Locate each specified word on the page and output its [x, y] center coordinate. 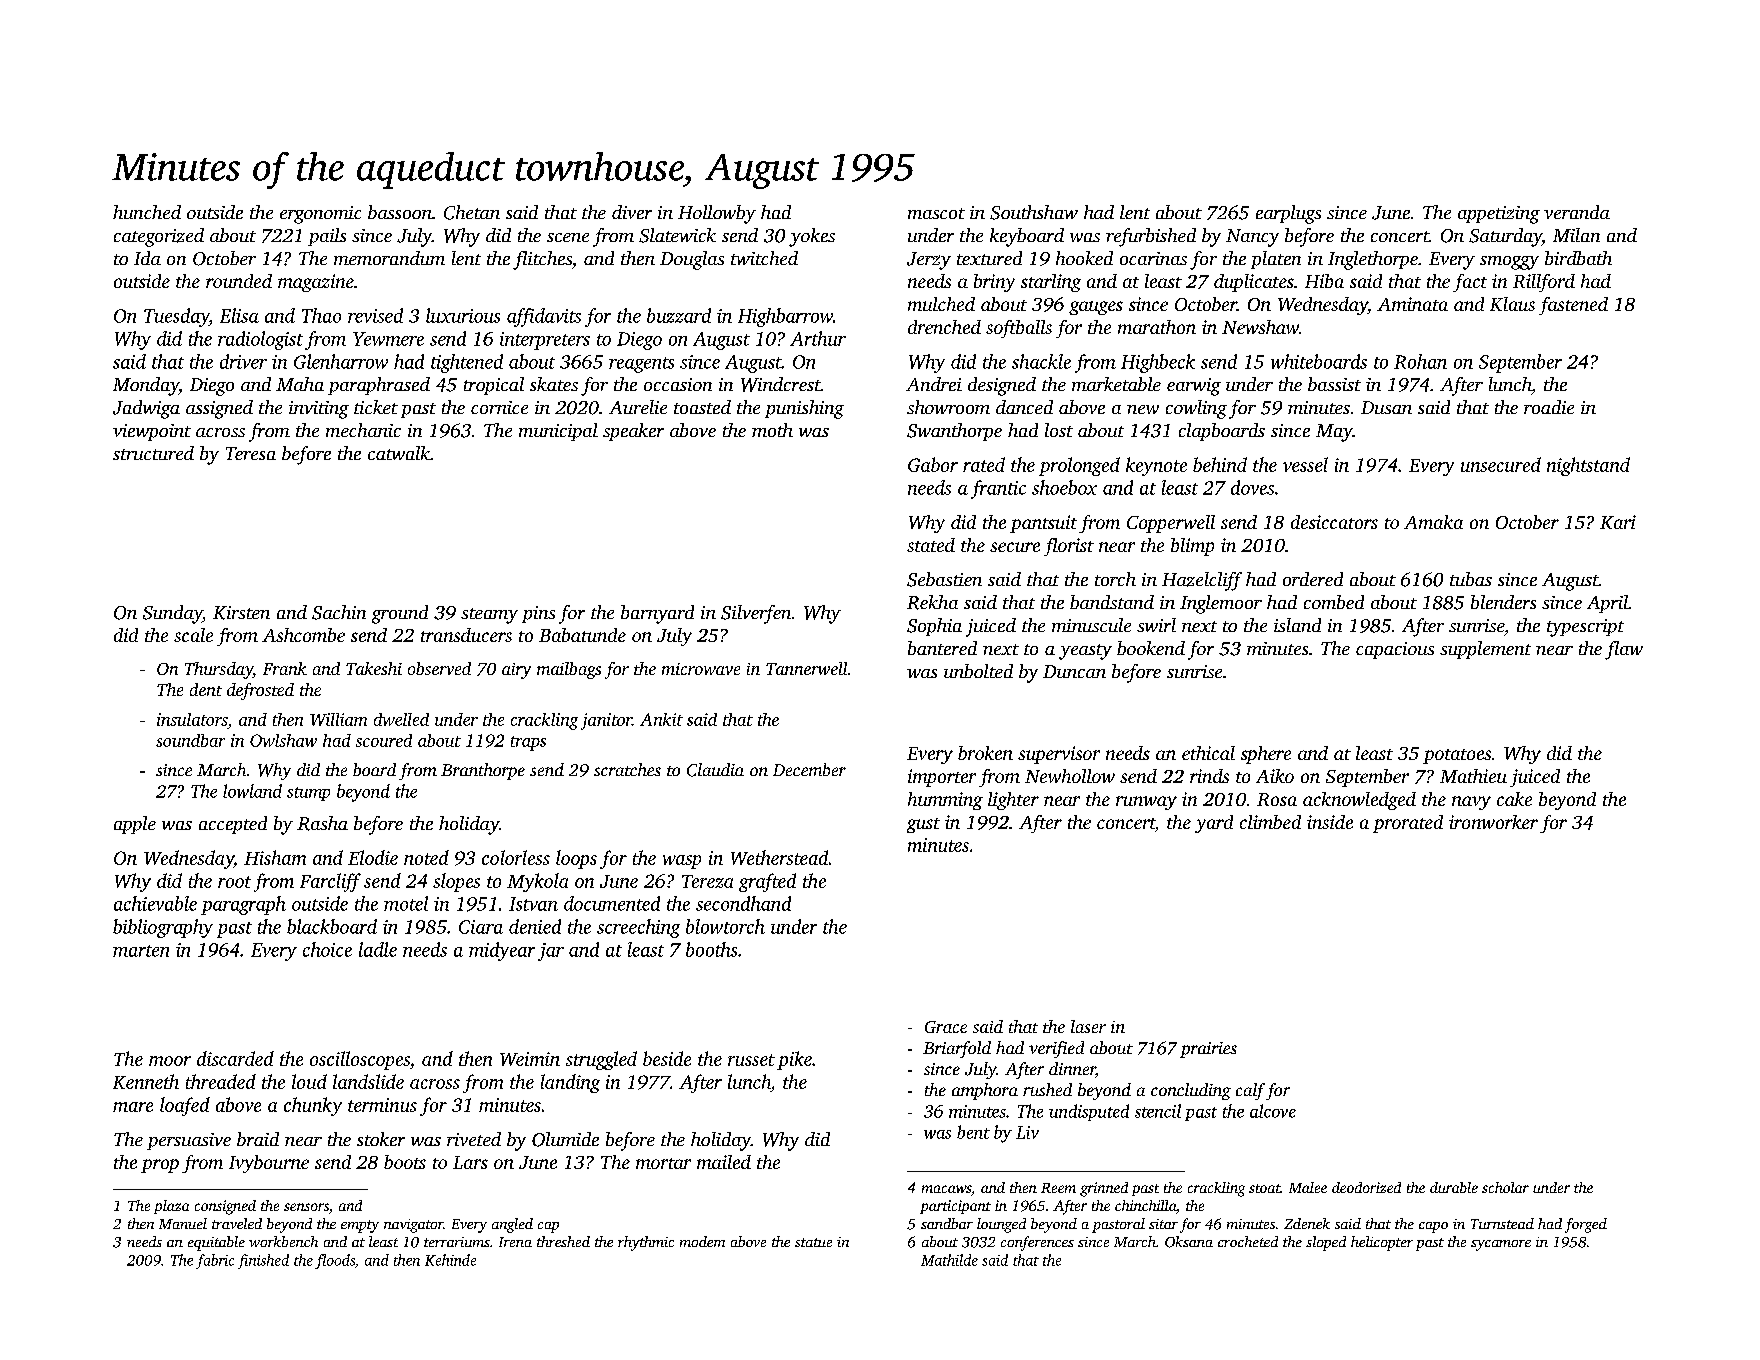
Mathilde [949, 1260]
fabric [215, 1261]
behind [1220, 464]
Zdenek [1307, 1223]
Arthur [818, 338]
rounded [239, 281]
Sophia [934, 627]
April [1607, 604]
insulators [192, 719]
